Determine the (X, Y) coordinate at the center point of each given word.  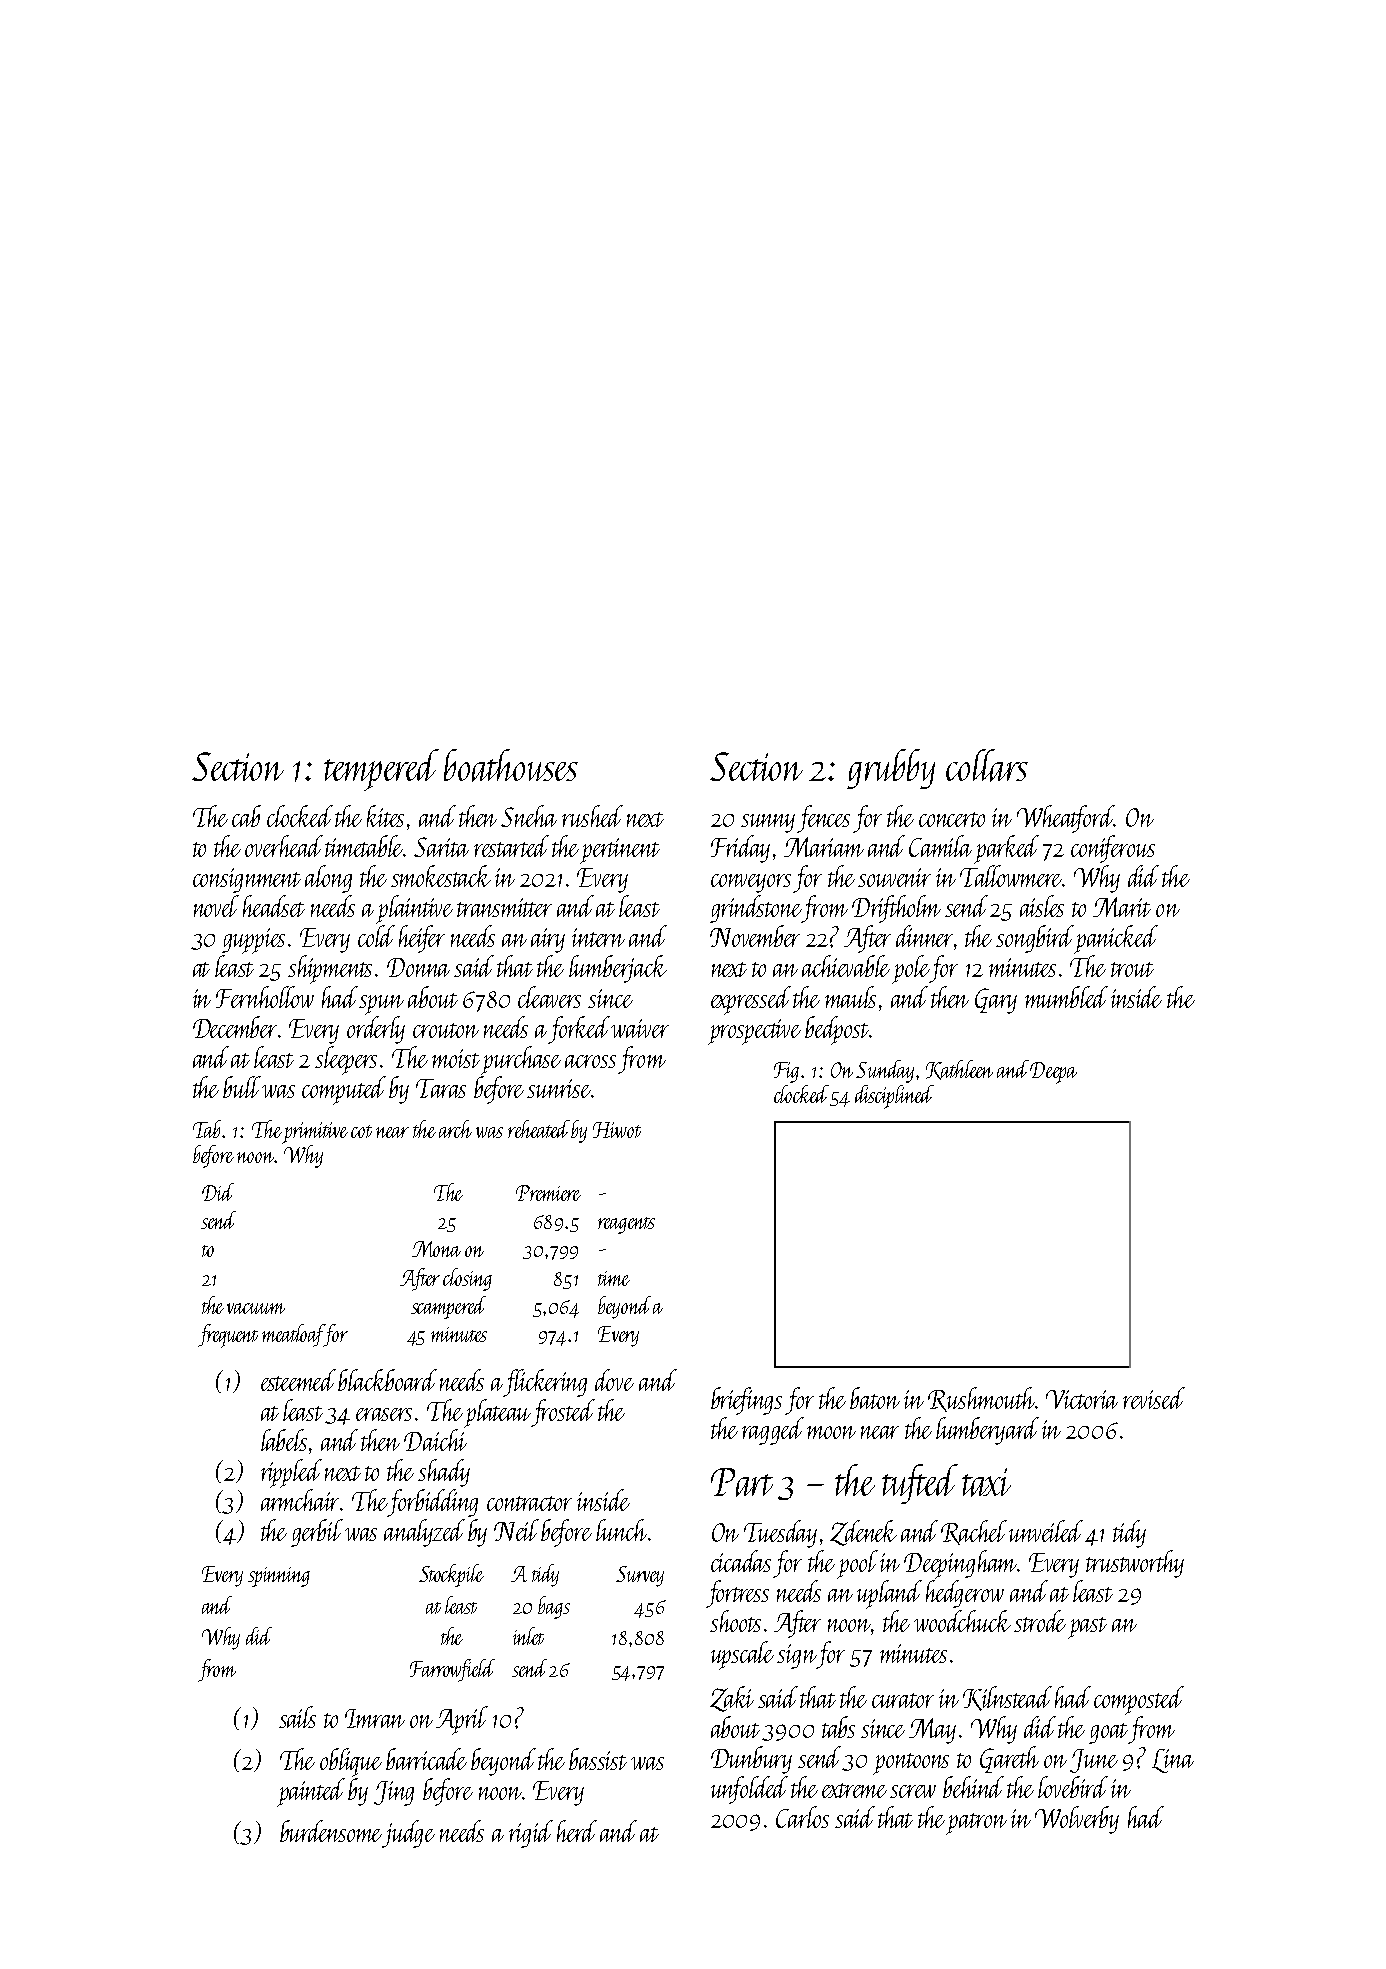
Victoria (1082, 1399)
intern (598, 937)
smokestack (441, 876)
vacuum (256, 1308)
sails (297, 1717)
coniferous (1113, 849)
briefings (746, 1401)
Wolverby (1077, 1820)
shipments (330, 969)
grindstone (756, 909)
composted (1139, 1700)
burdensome (331, 1831)
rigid (531, 1834)
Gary (996, 1001)
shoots (735, 1621)
